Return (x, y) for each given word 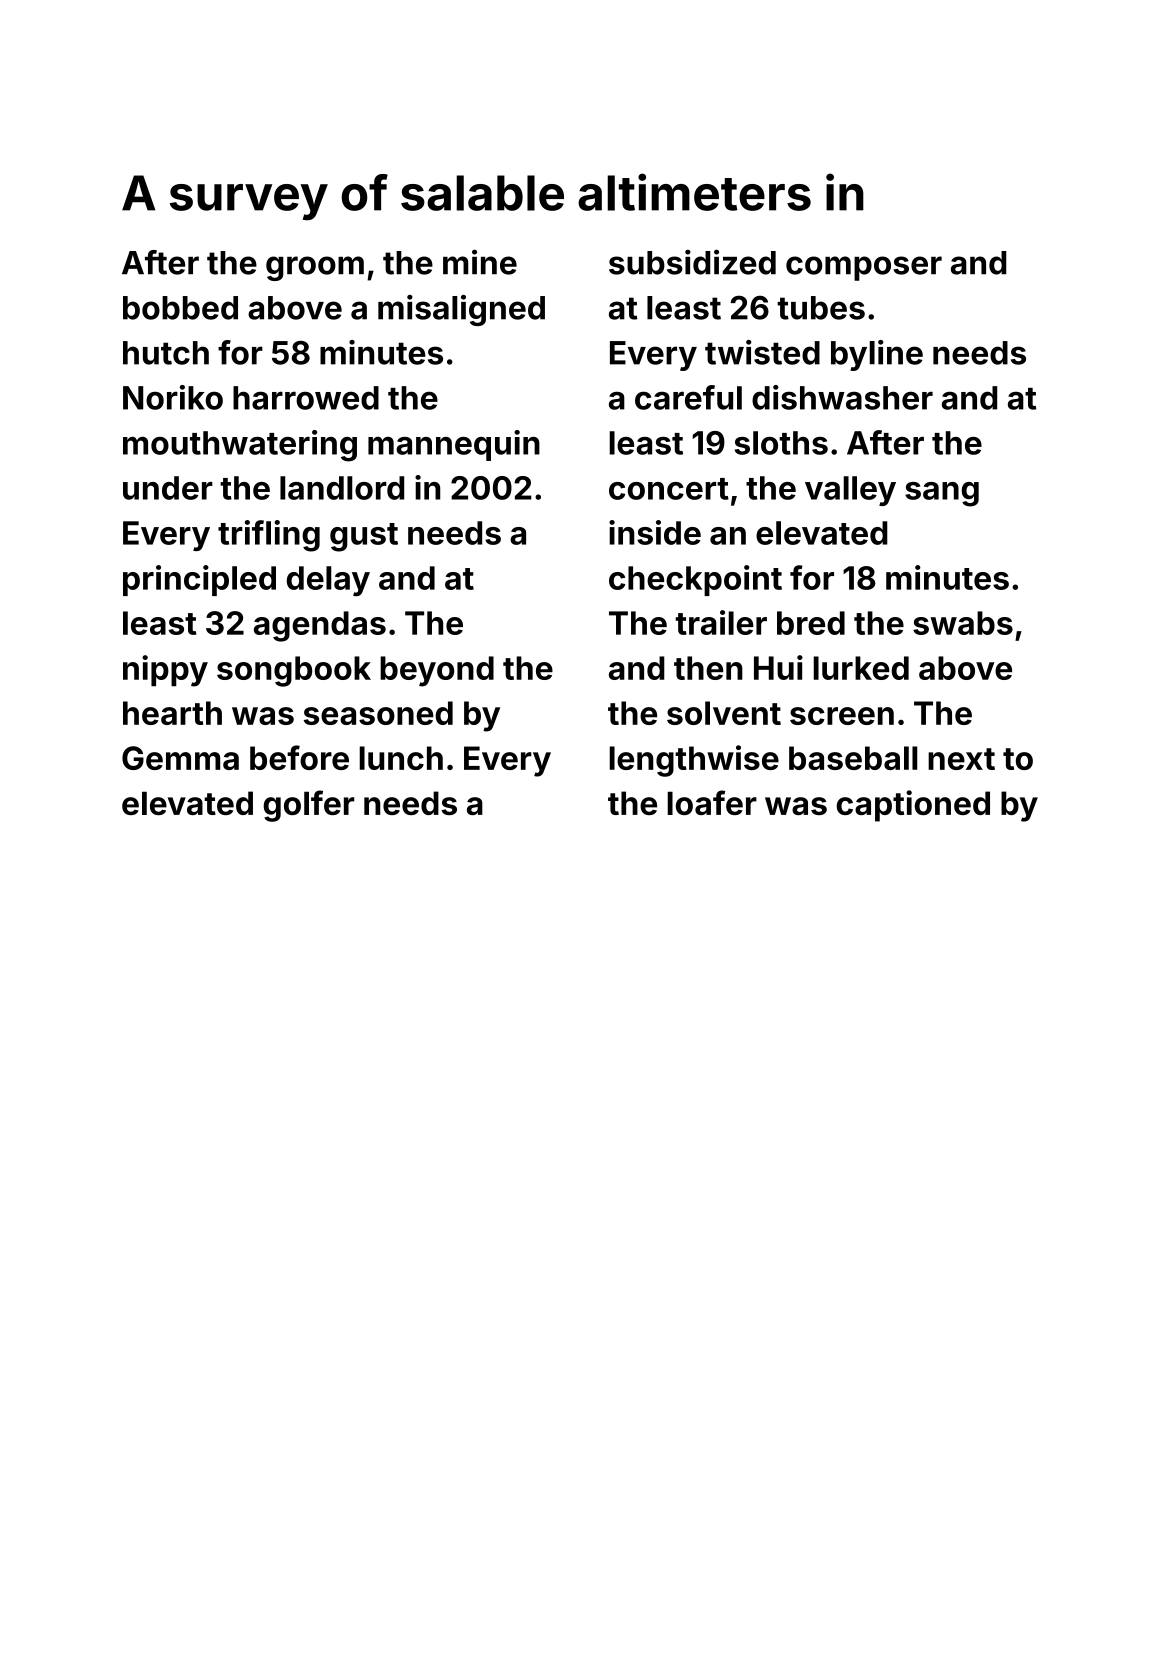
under (168, 488)
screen (842, 716)
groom (315, 268)
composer (864, 268)
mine (480, 262)
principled (199, 580)
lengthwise (694, 761)
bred (811, 623)
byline (877, 355)
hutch (166, 353)
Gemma (180, 758)
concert (669, 489)
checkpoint (695, 580)
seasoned (378, 713)
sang (942, 494)
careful (688, 397)
